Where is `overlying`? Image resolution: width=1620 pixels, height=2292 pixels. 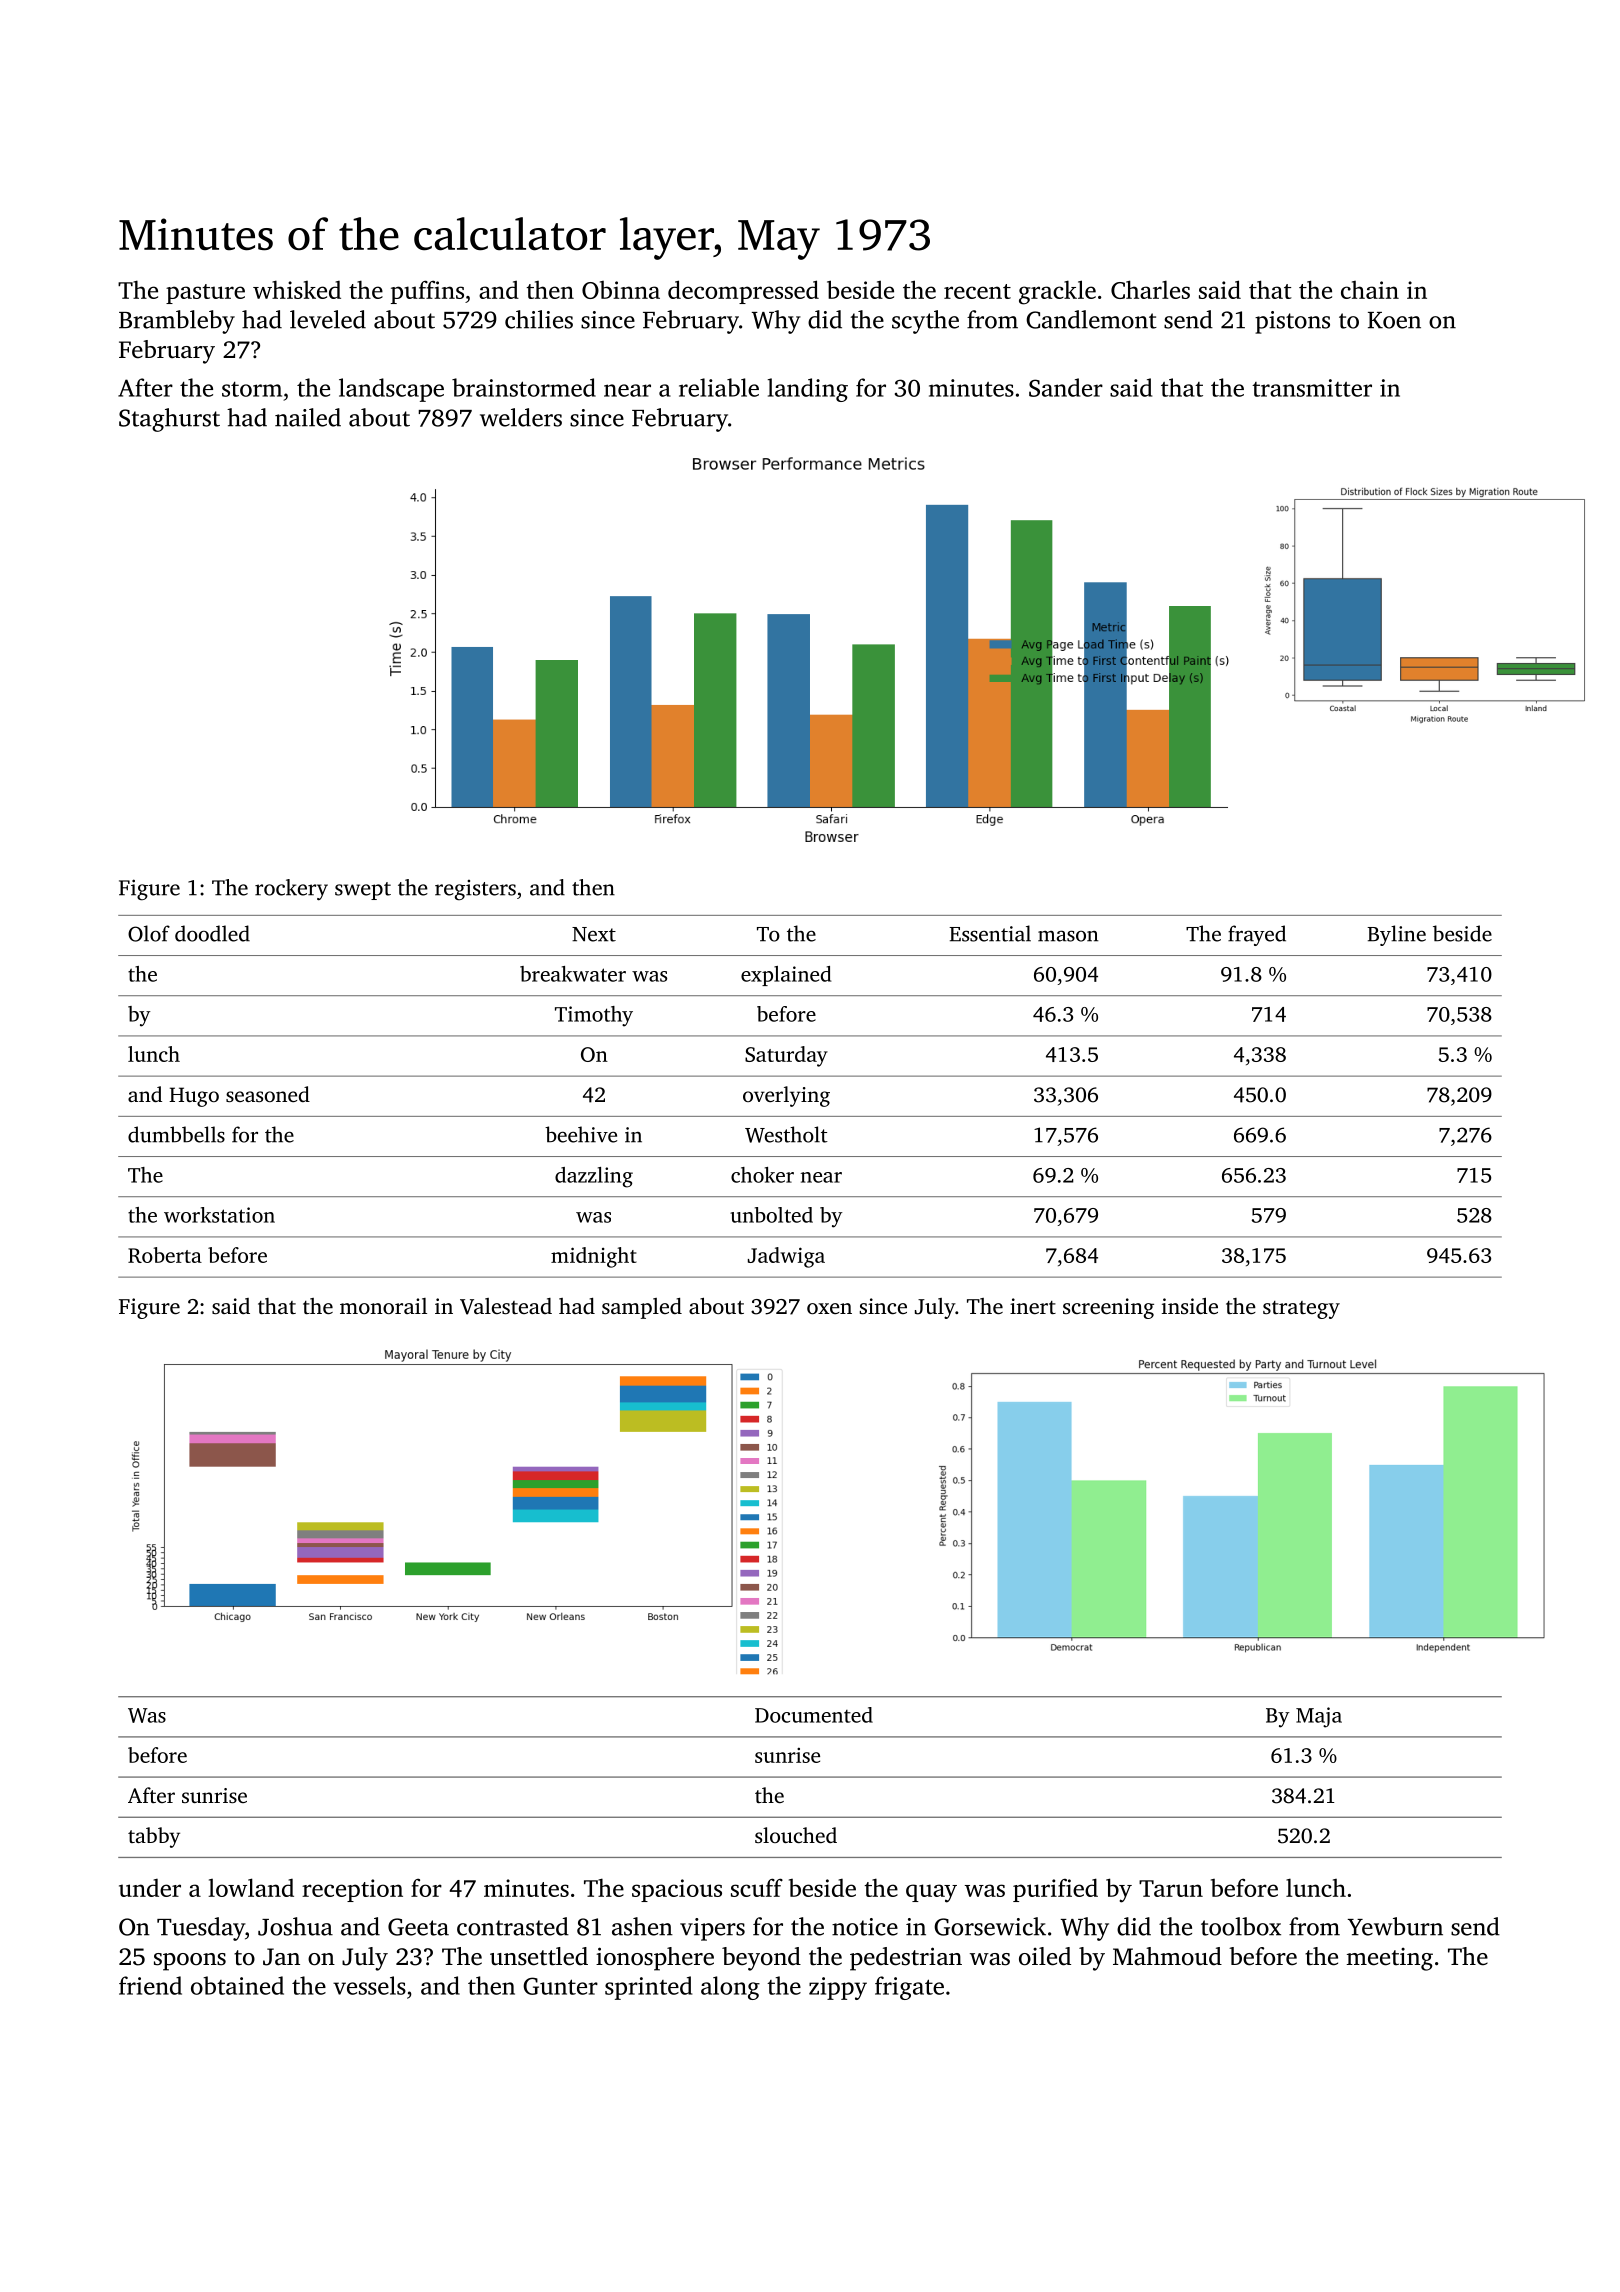
overlying is located at coordinates (786, 1096).
